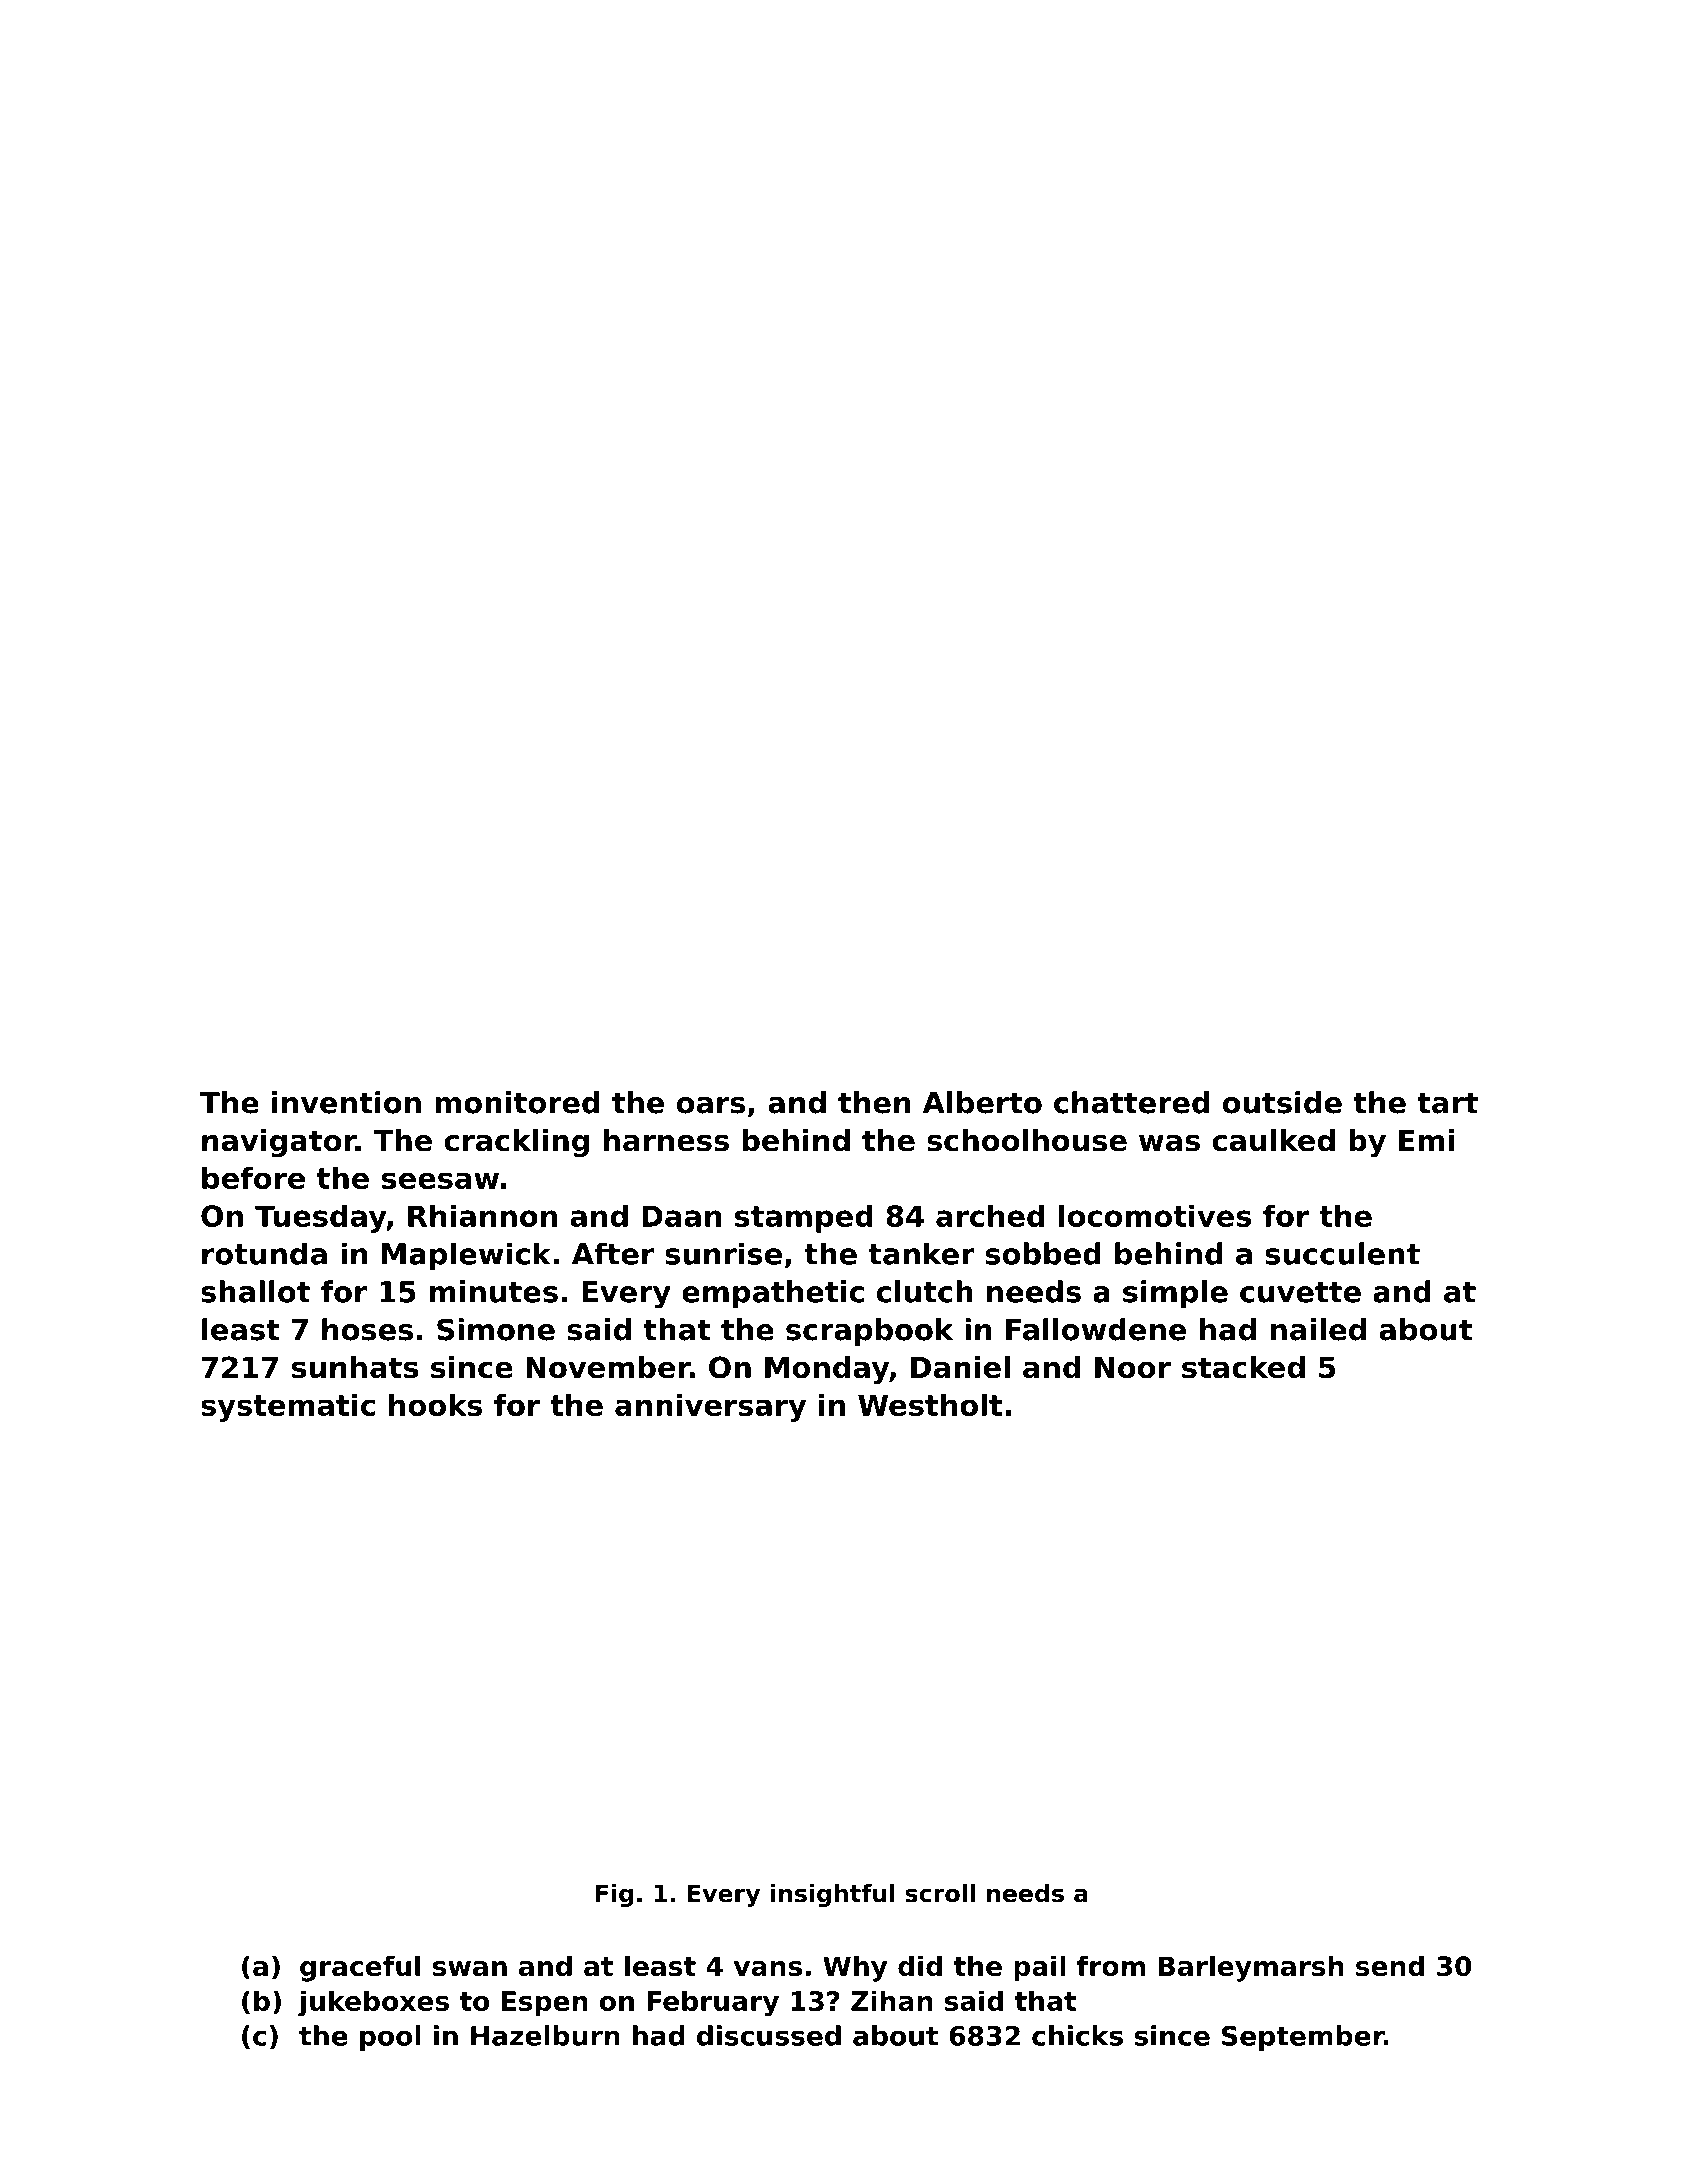  Describe the element at coordinates (1077, 2035) in the document. I see `chicks` at that location.
